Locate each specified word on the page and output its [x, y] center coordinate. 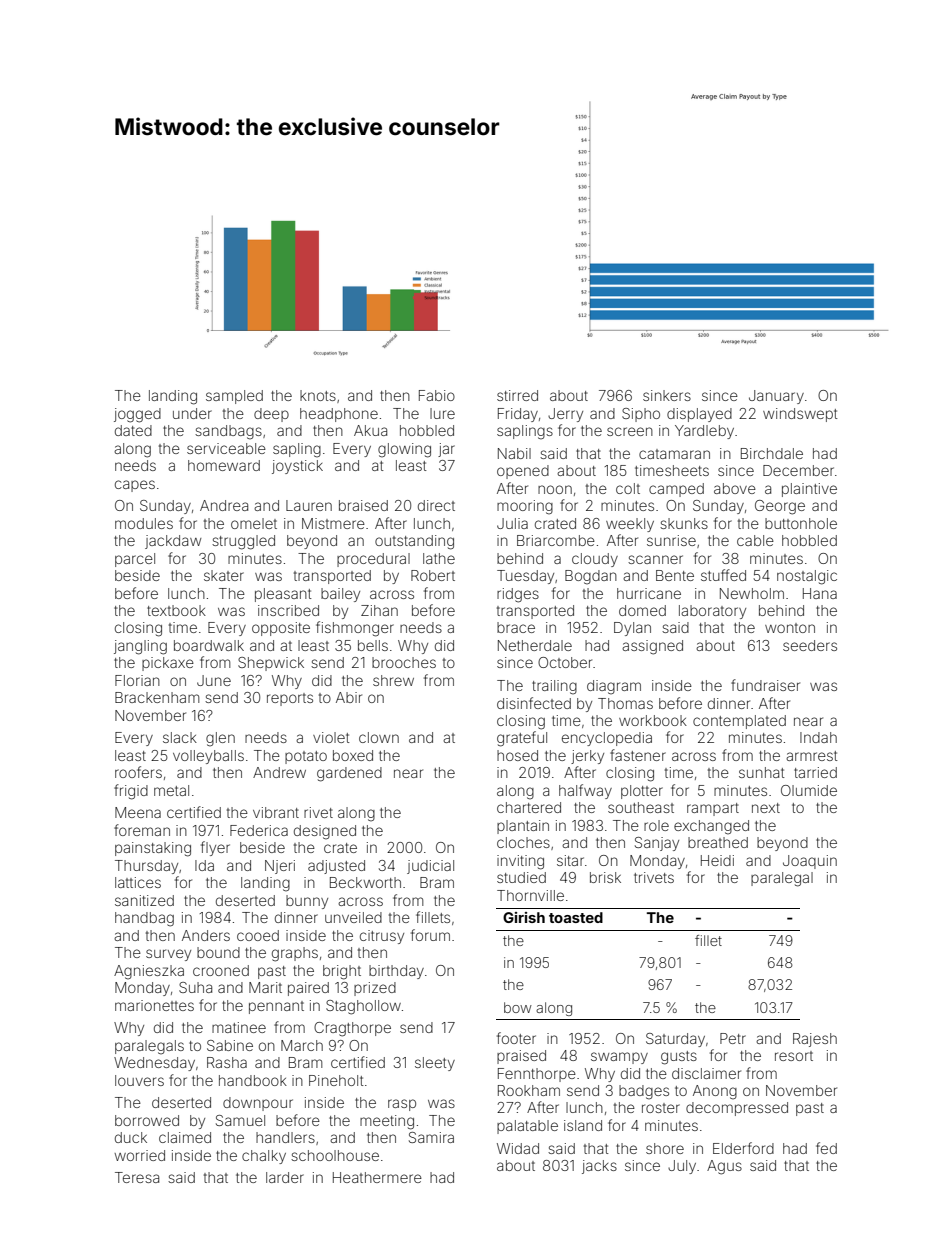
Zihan [379, 610]
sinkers [667, 395]
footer [516, 1038]
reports [290, 699]
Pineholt [336, 1080]
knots [318, 395]
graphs [295, 954]
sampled [234, 397]
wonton [790, 628]
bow [518, 1007]
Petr [733, 1038]
